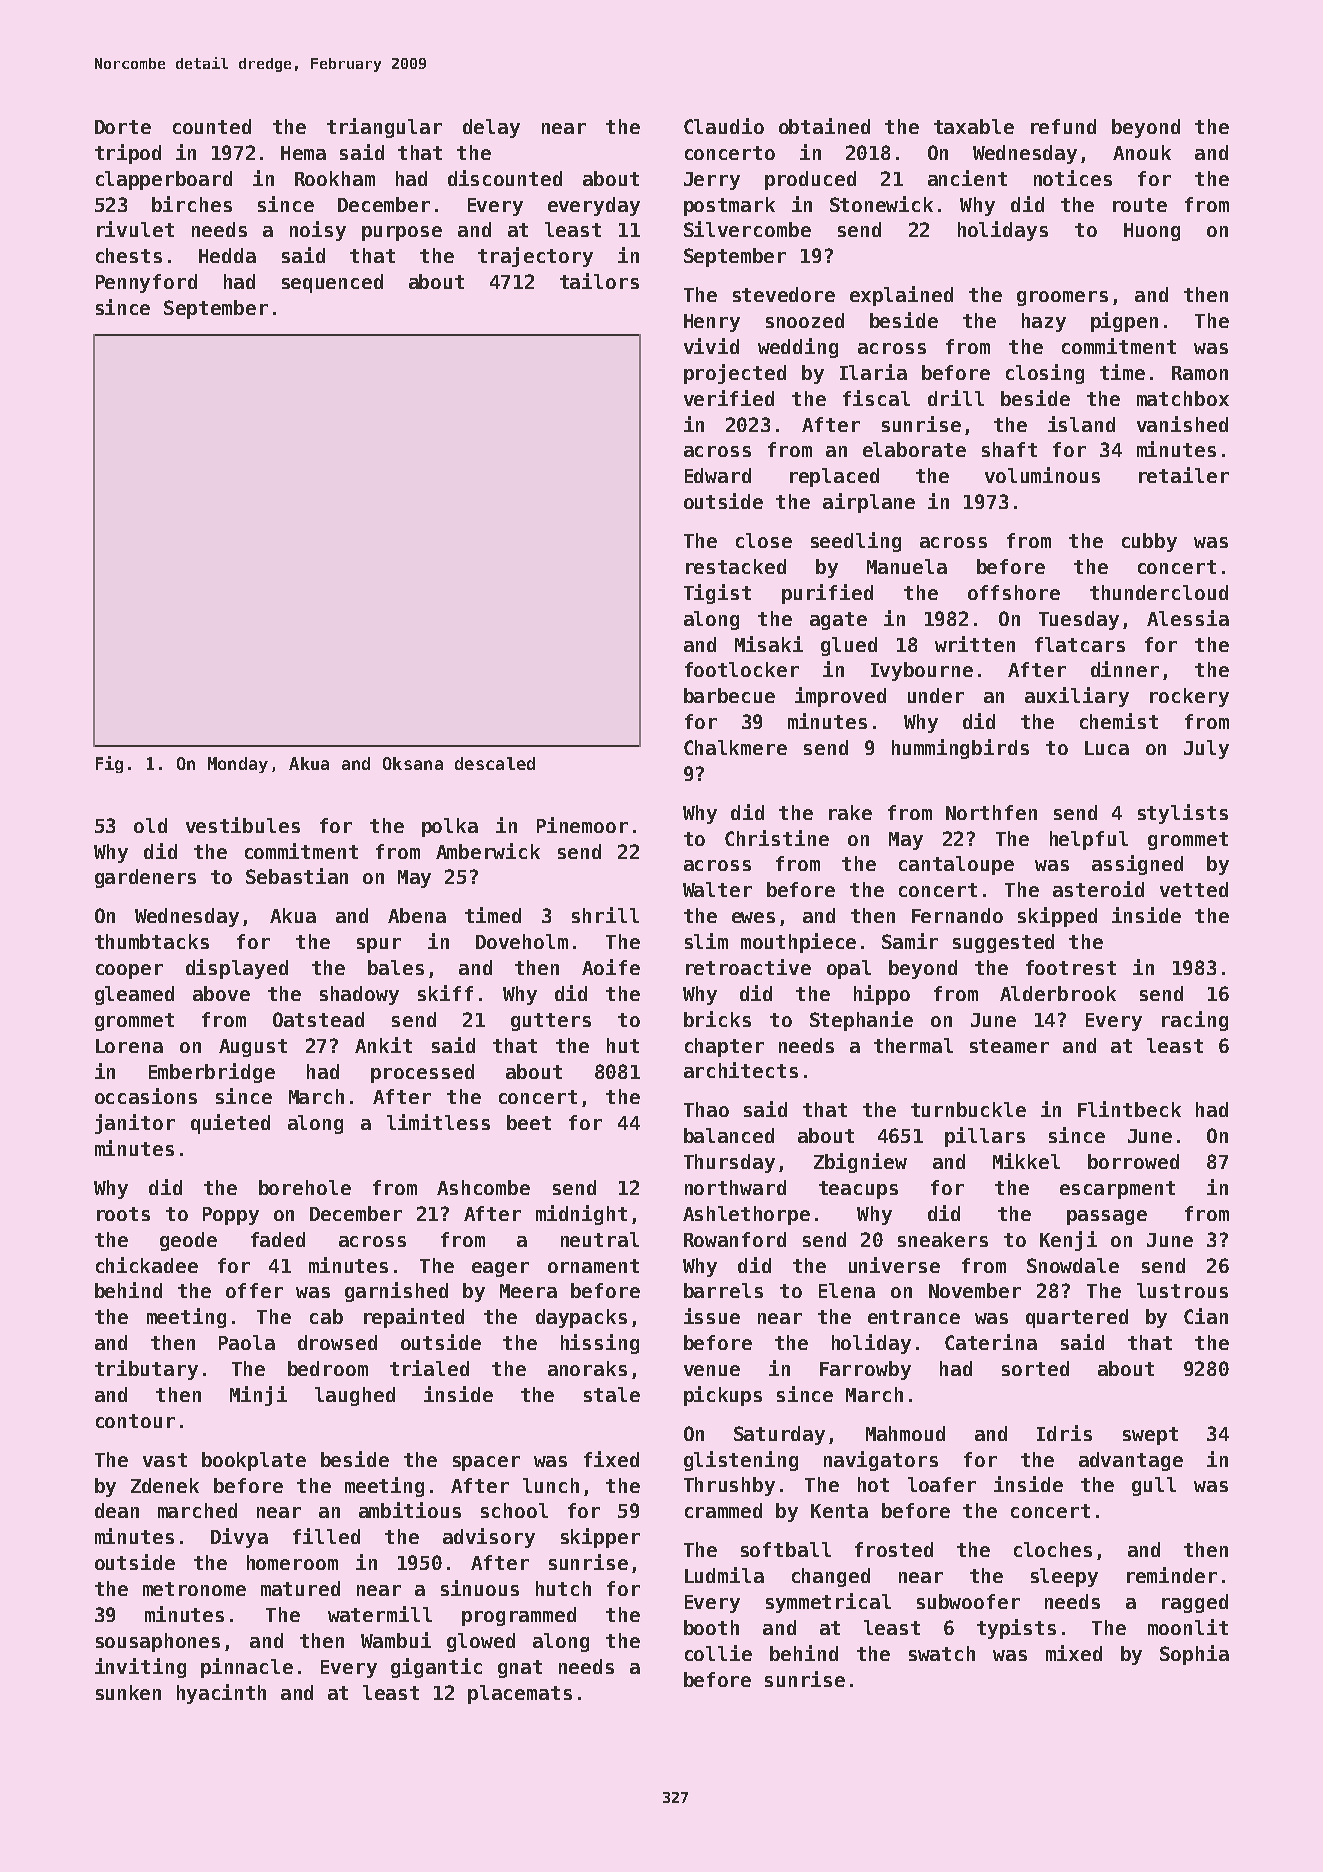 The image size is (1323, 1872). I want to click on vestibules, so click(243, 825).
